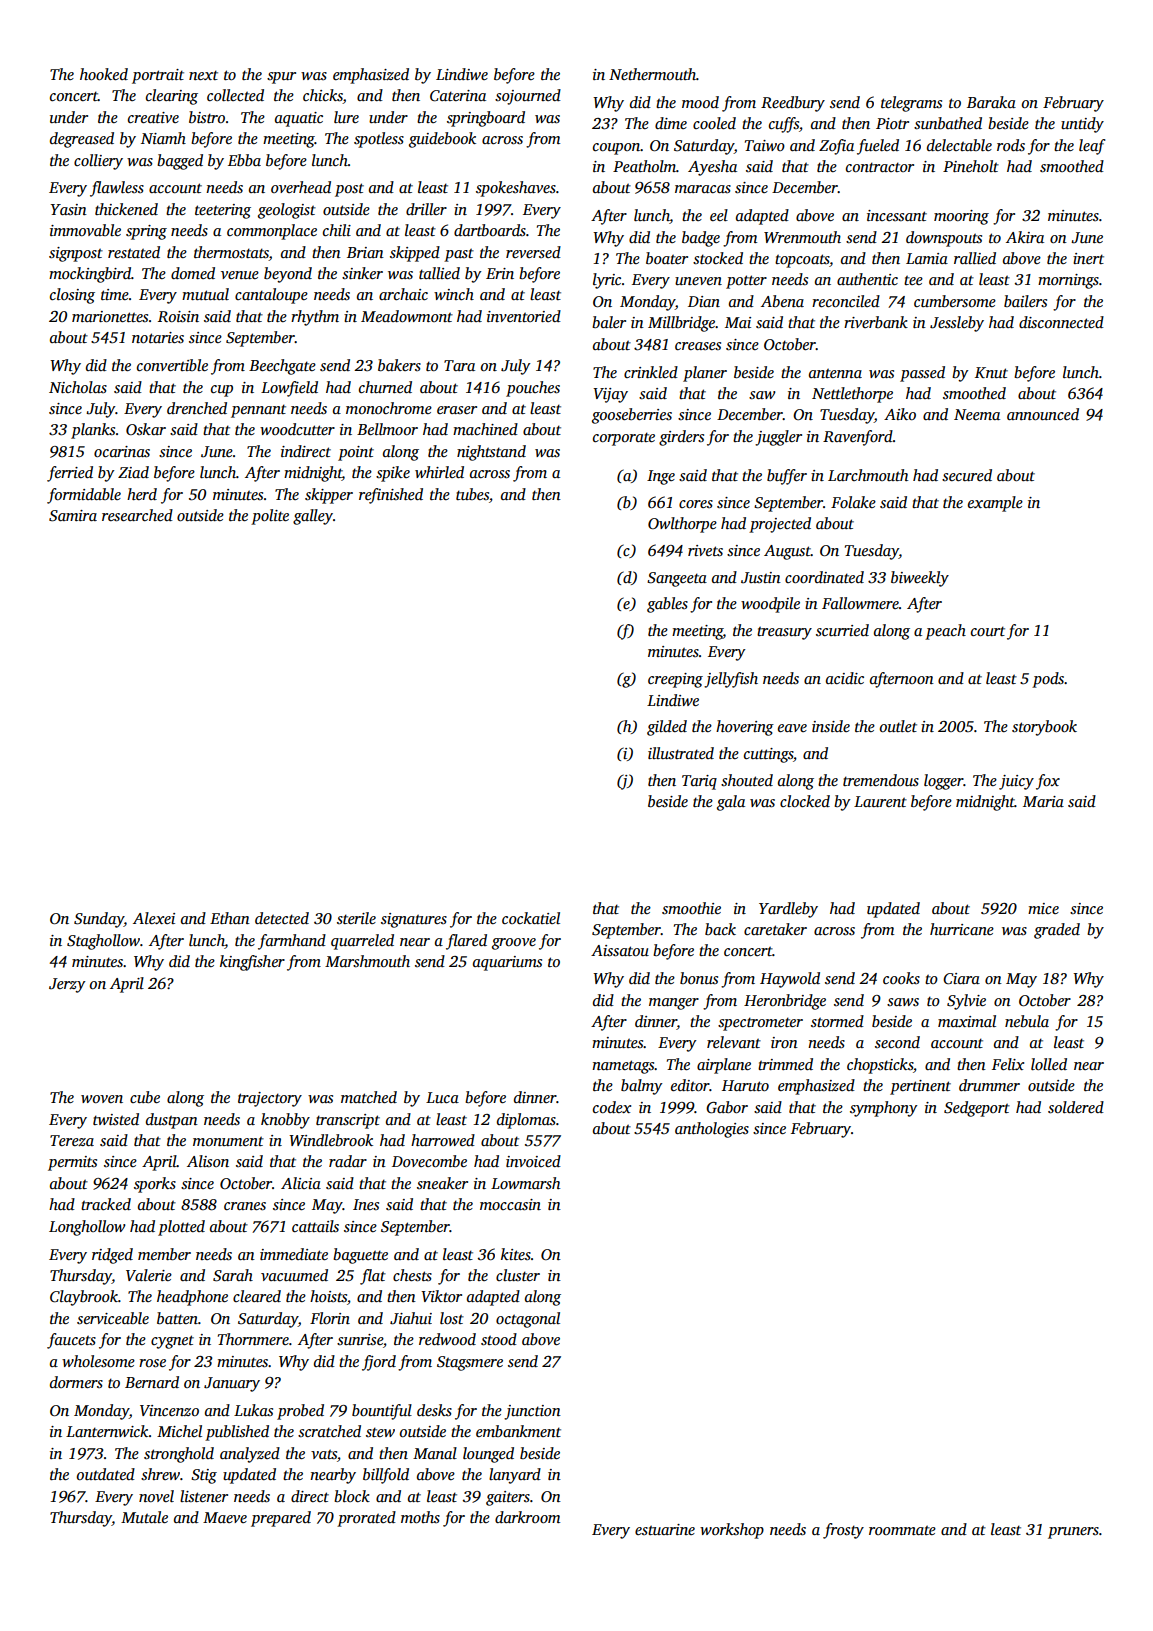 Image resolution: width=1153 pixels, height=1631 pixels. I want to click on hooked, so click(104, 74).
